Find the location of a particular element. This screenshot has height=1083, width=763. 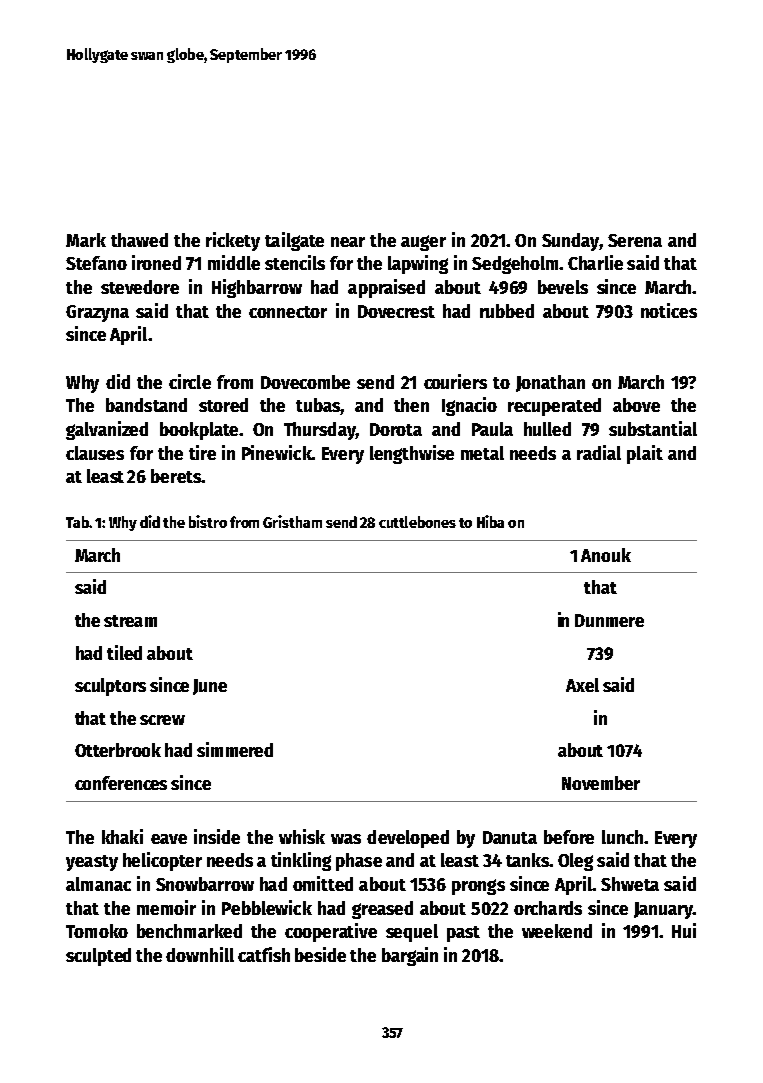

bistro is located at coordinates (208, 521).
